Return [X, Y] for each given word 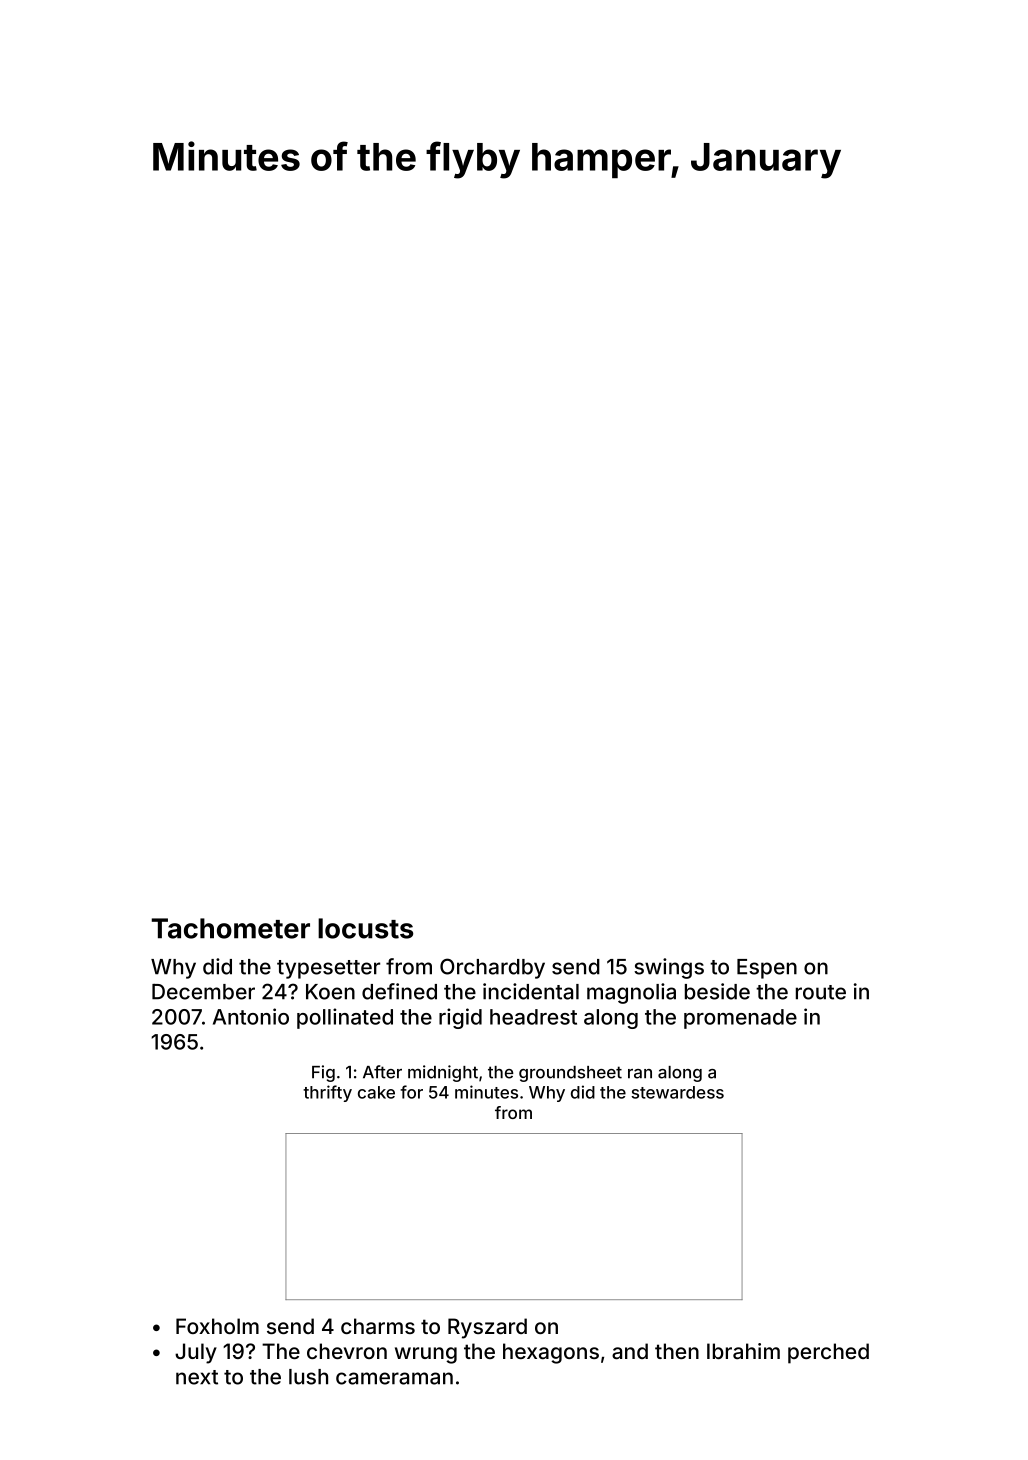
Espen [767, 969]
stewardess [677, 1092]
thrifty [327, 1093]
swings [669, 968]
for [411, 1092]
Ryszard [487, 1328]
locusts [365, 928]
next [197, 1377]
